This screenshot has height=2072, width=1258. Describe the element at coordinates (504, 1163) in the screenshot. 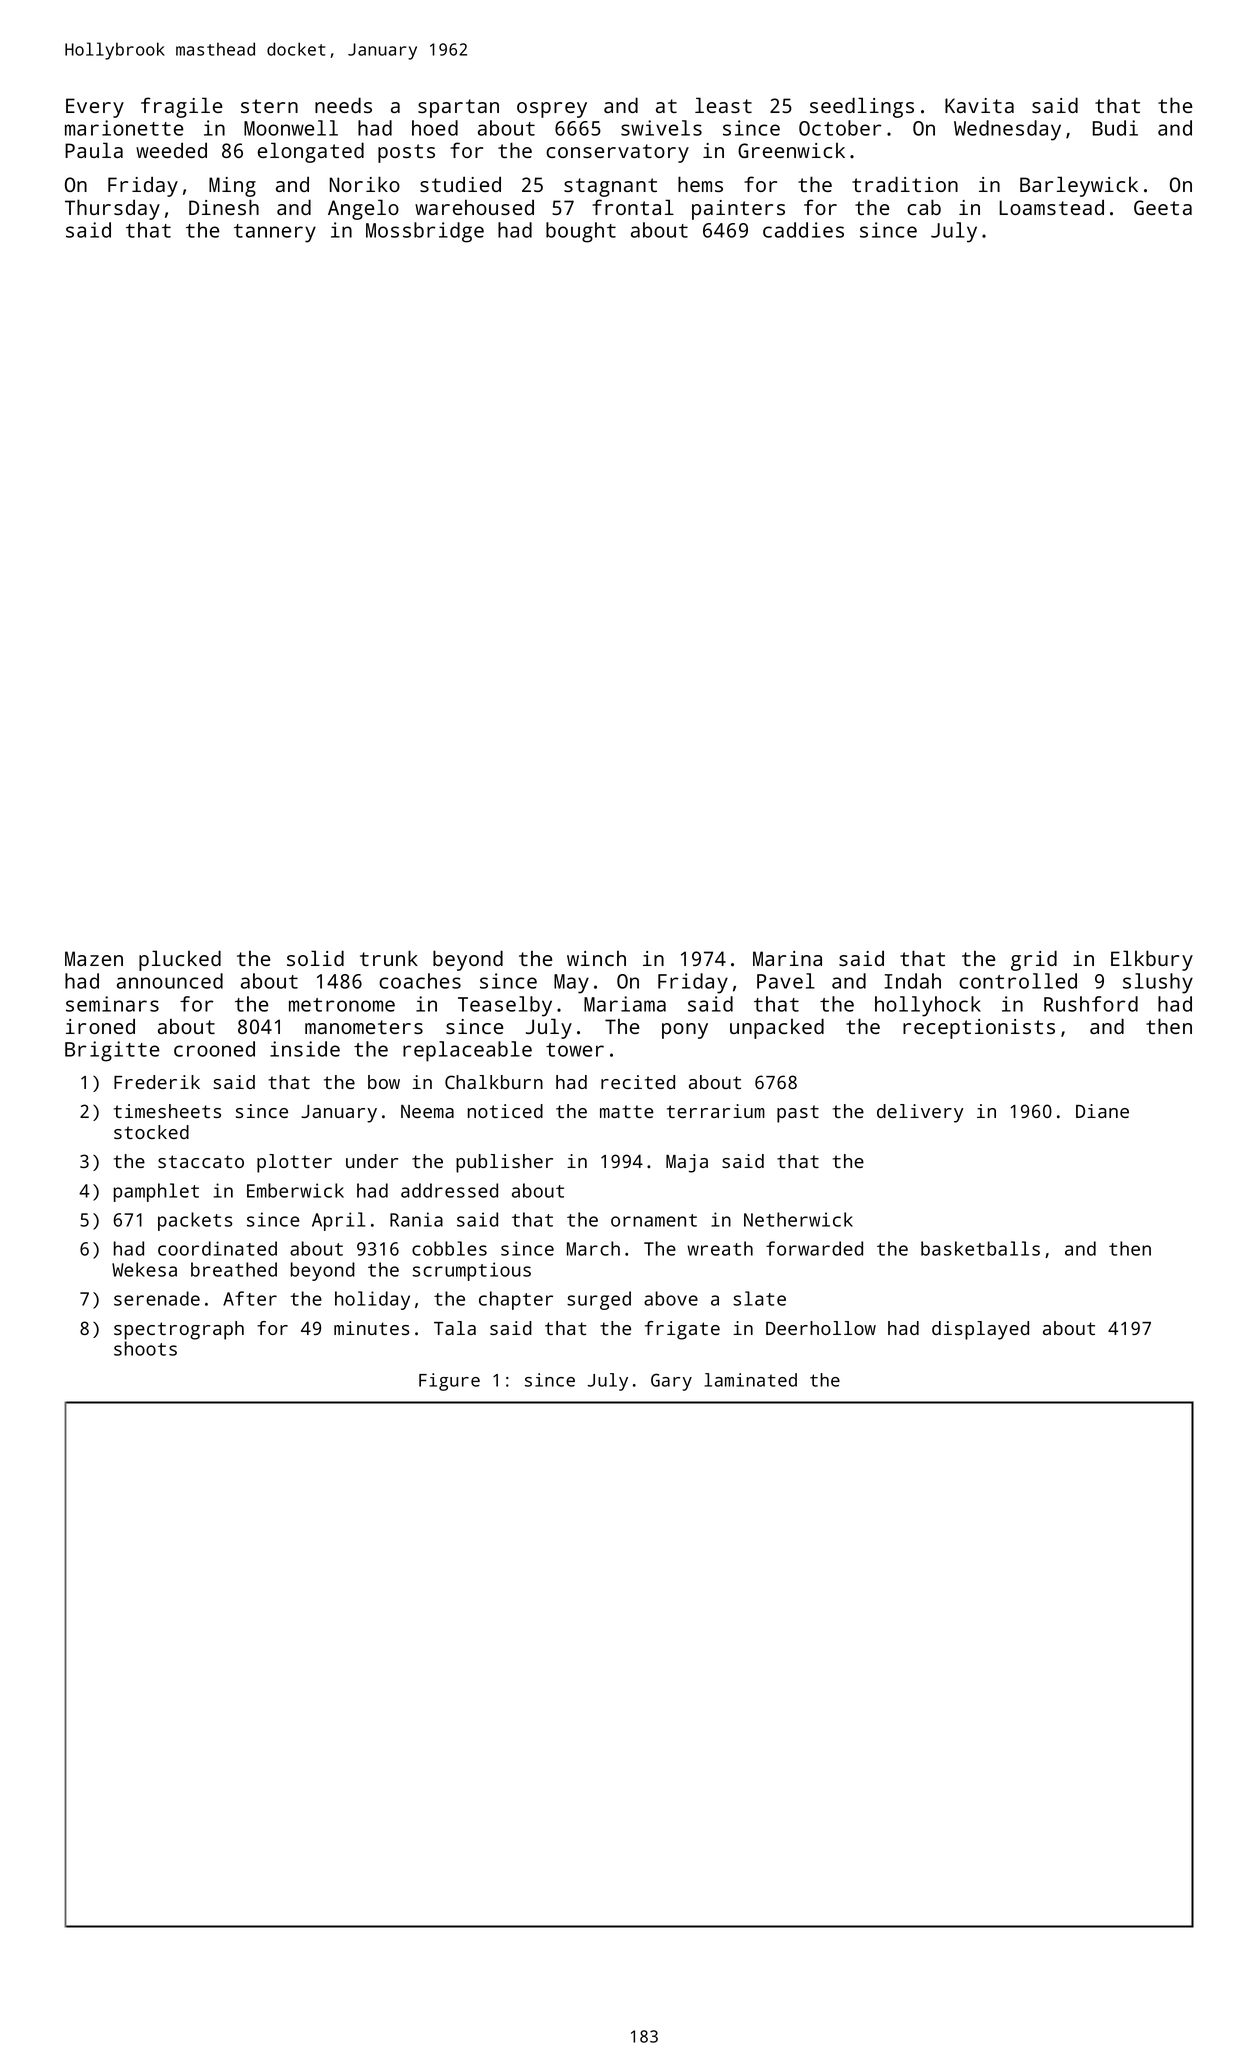

I see `publisher` at that location.
